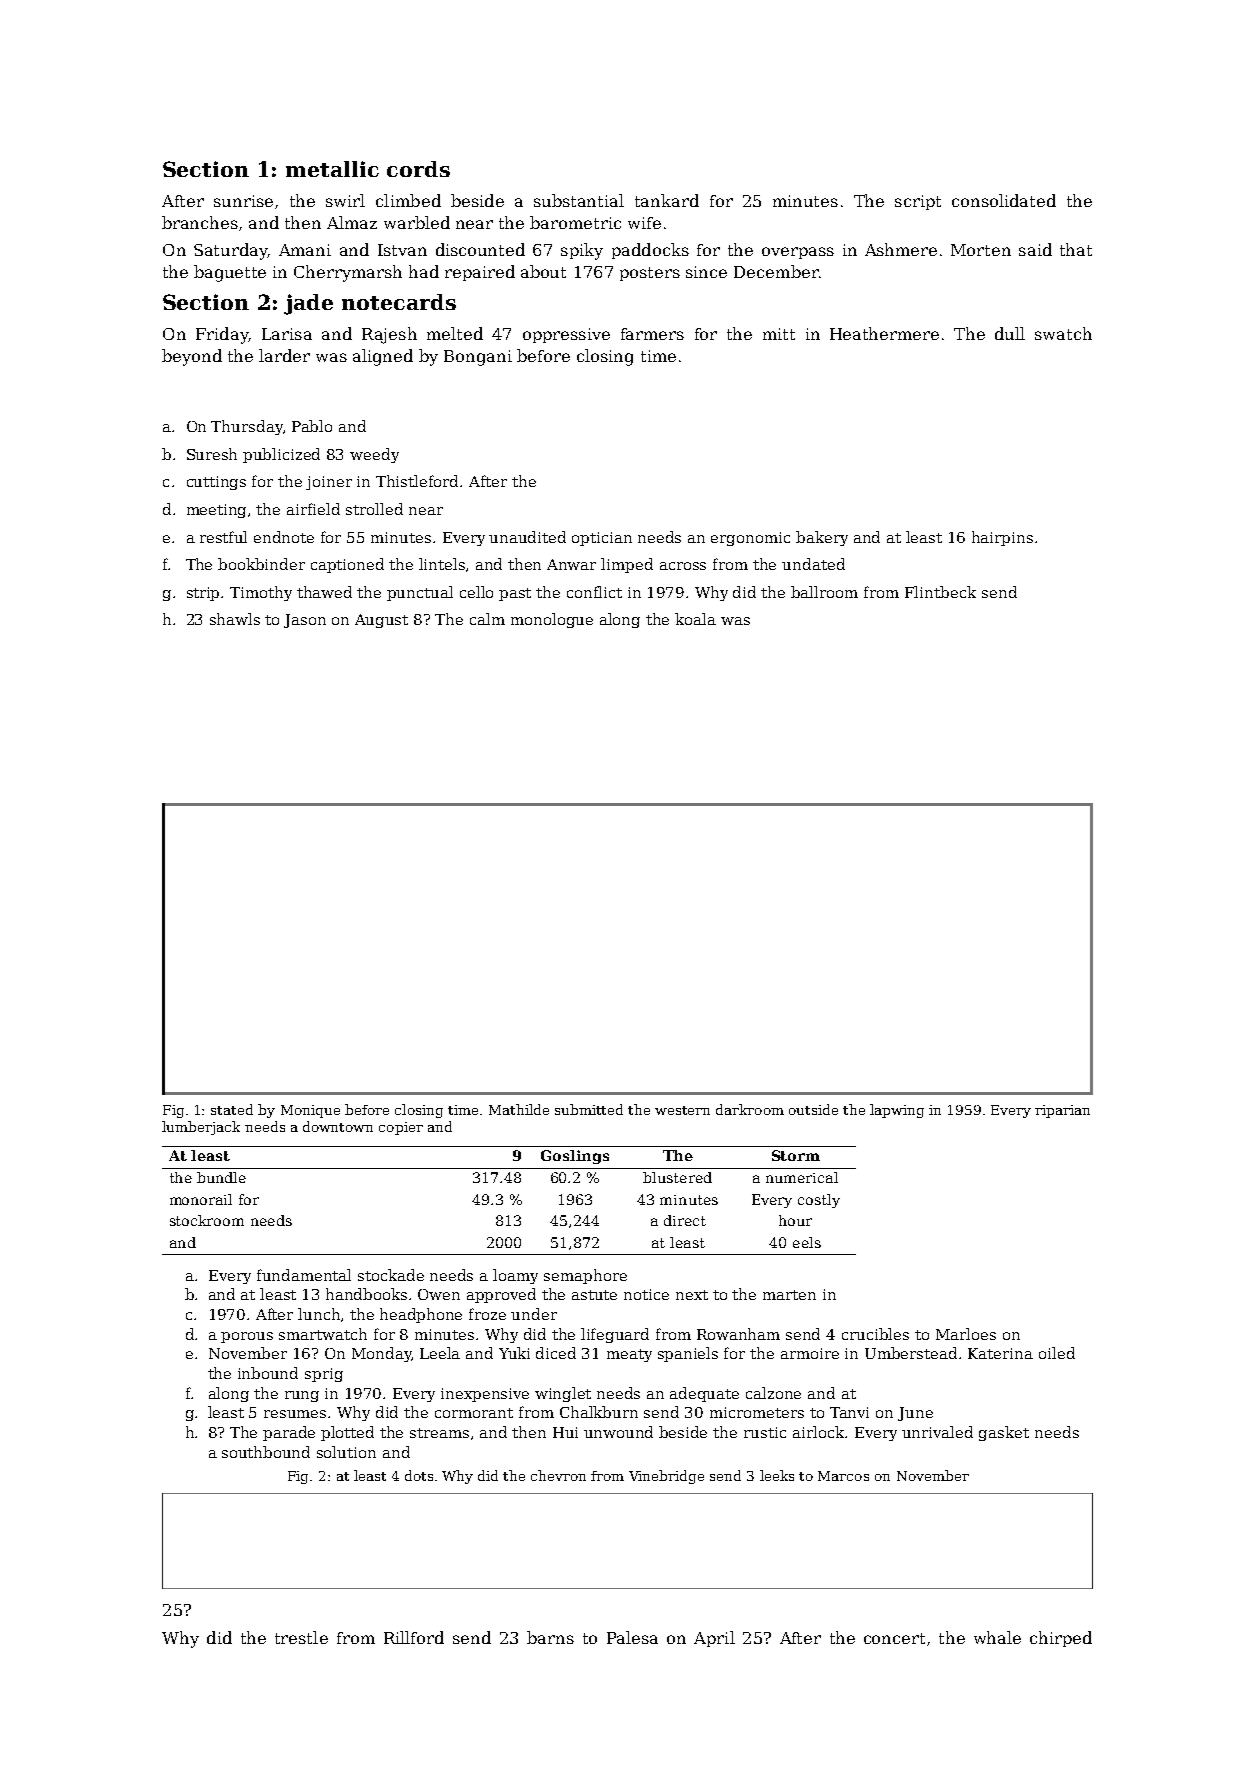  Describe the element at coordinates (552, 620) in the image. I see `monologue` at that location.
